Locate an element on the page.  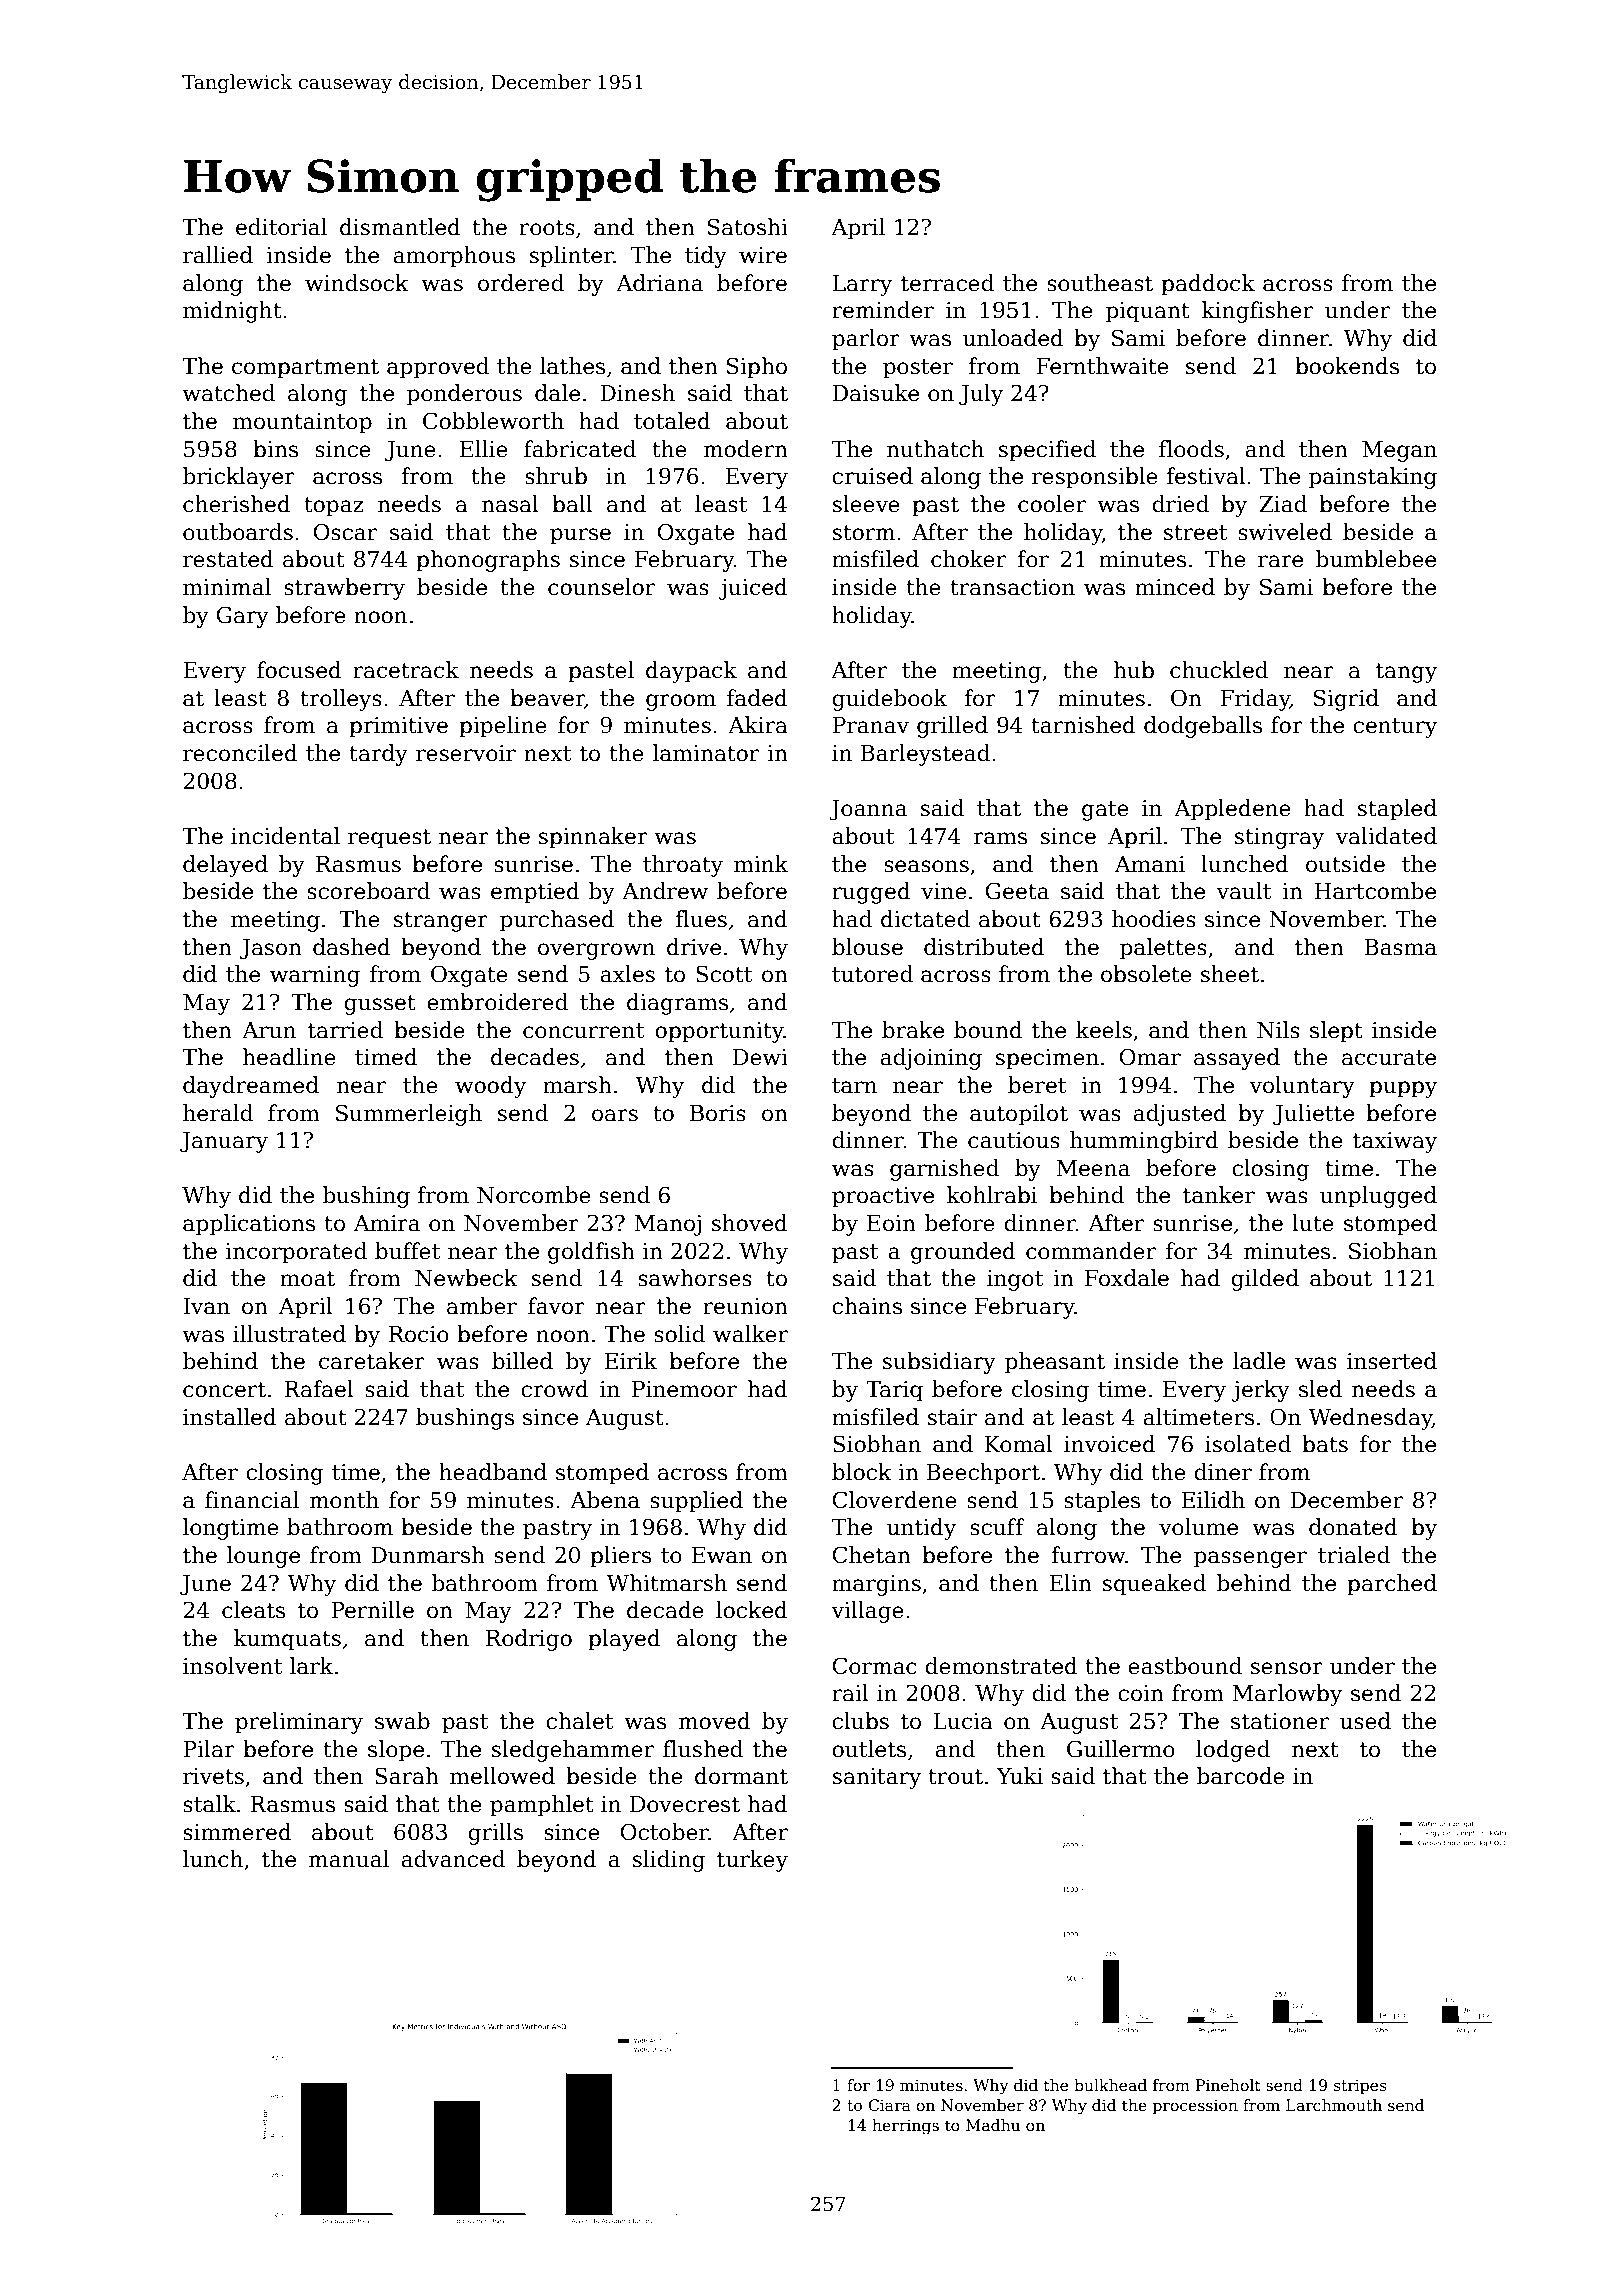
racetrack is located at coordinates (406, 670).
